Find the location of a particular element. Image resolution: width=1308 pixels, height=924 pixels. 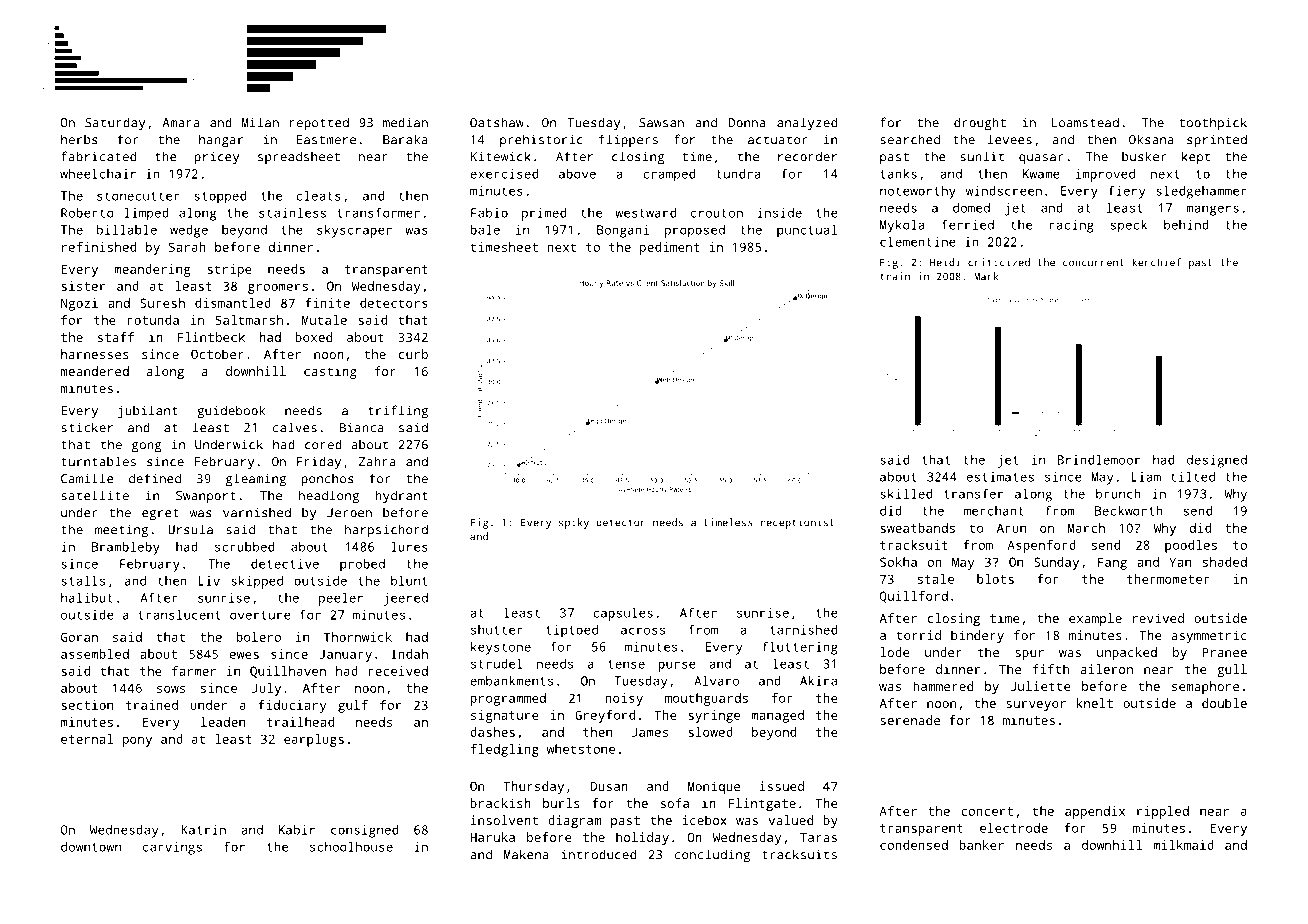

earplugs is located at coordinates (314, 740).
